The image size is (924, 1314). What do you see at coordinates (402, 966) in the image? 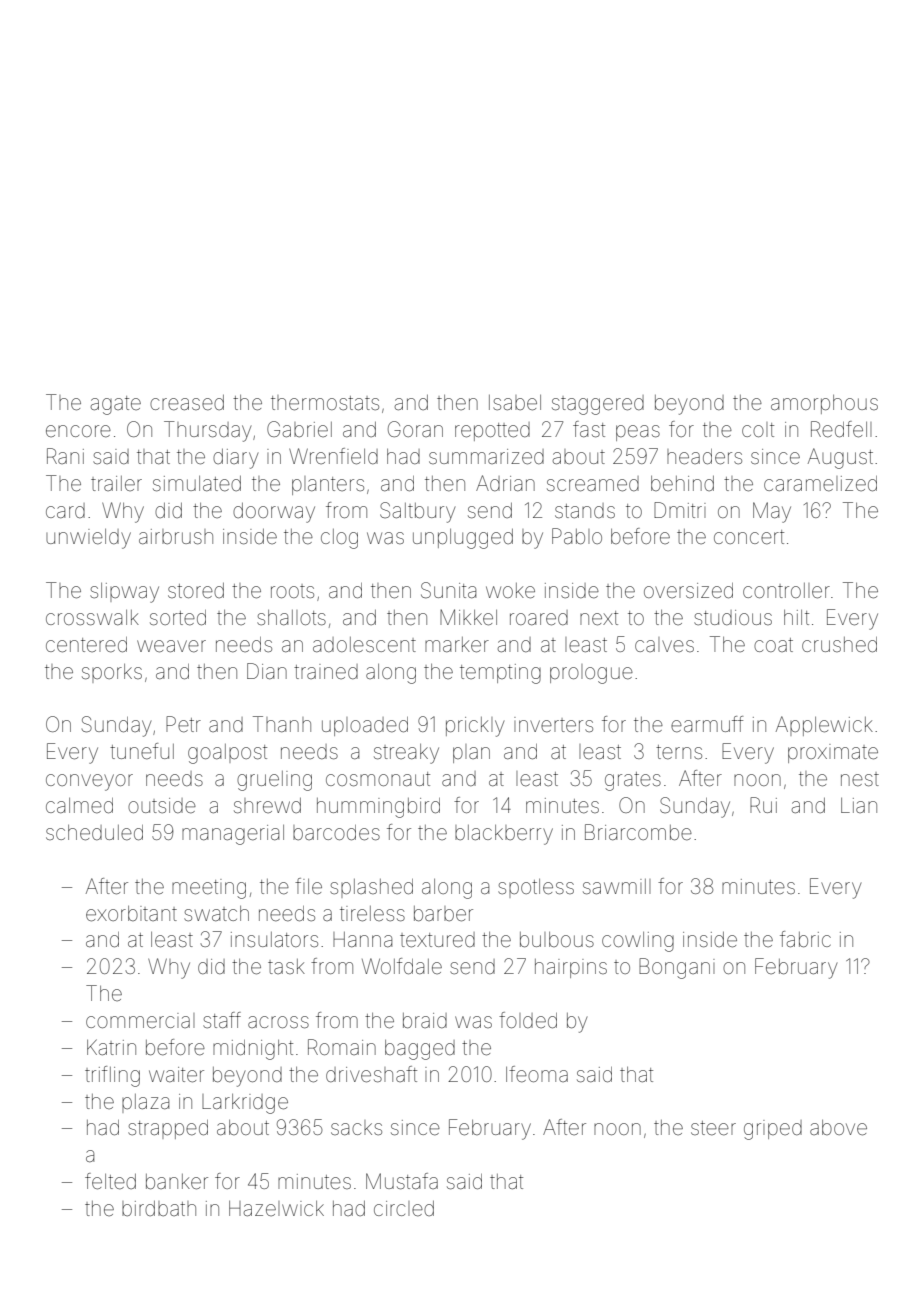
I see `Wolfdale` at bounding box center [402, 966].
